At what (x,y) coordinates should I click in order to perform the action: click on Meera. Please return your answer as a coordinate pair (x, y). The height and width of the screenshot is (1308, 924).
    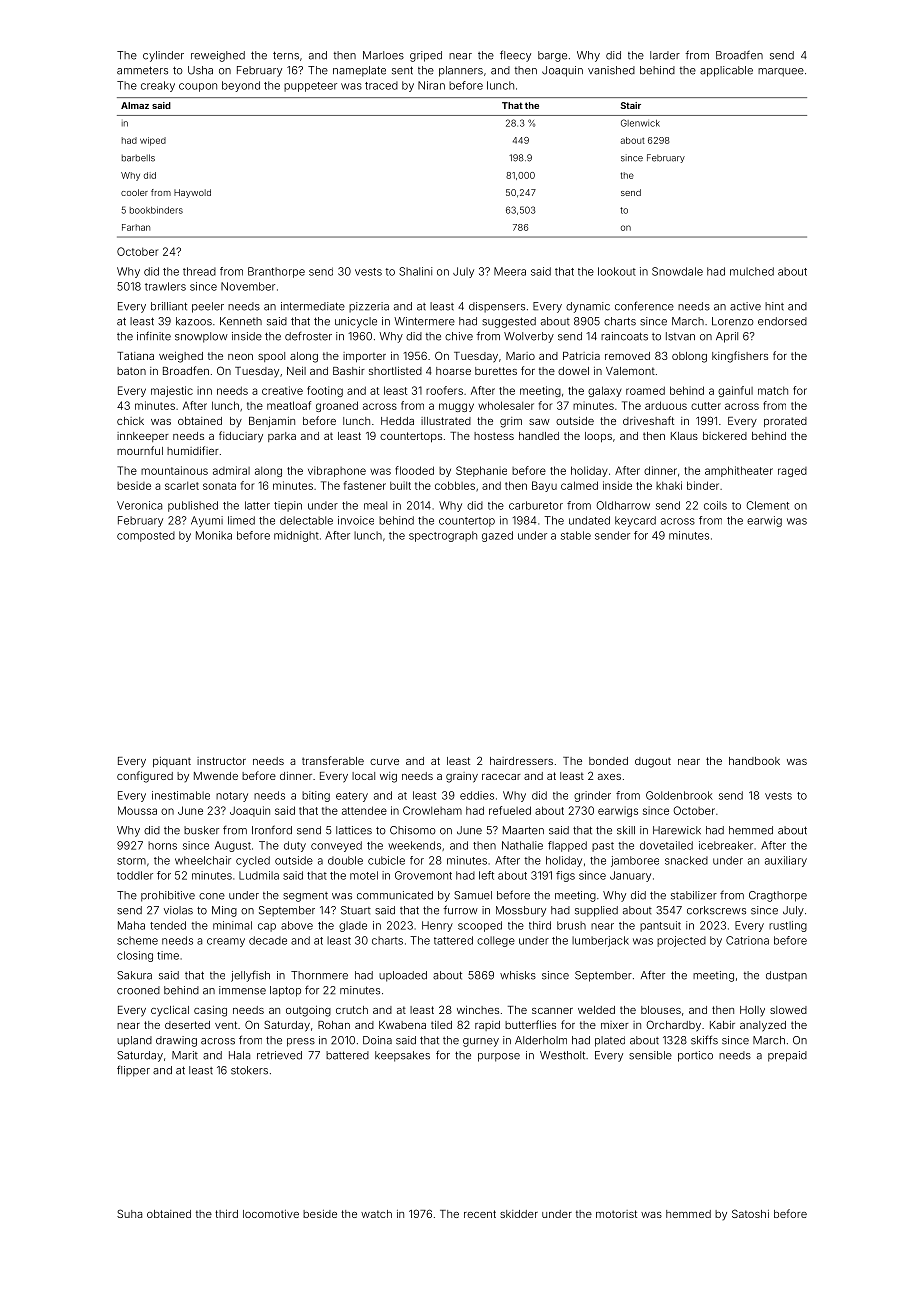
    Looking at the image, I should click on (510, 271).
